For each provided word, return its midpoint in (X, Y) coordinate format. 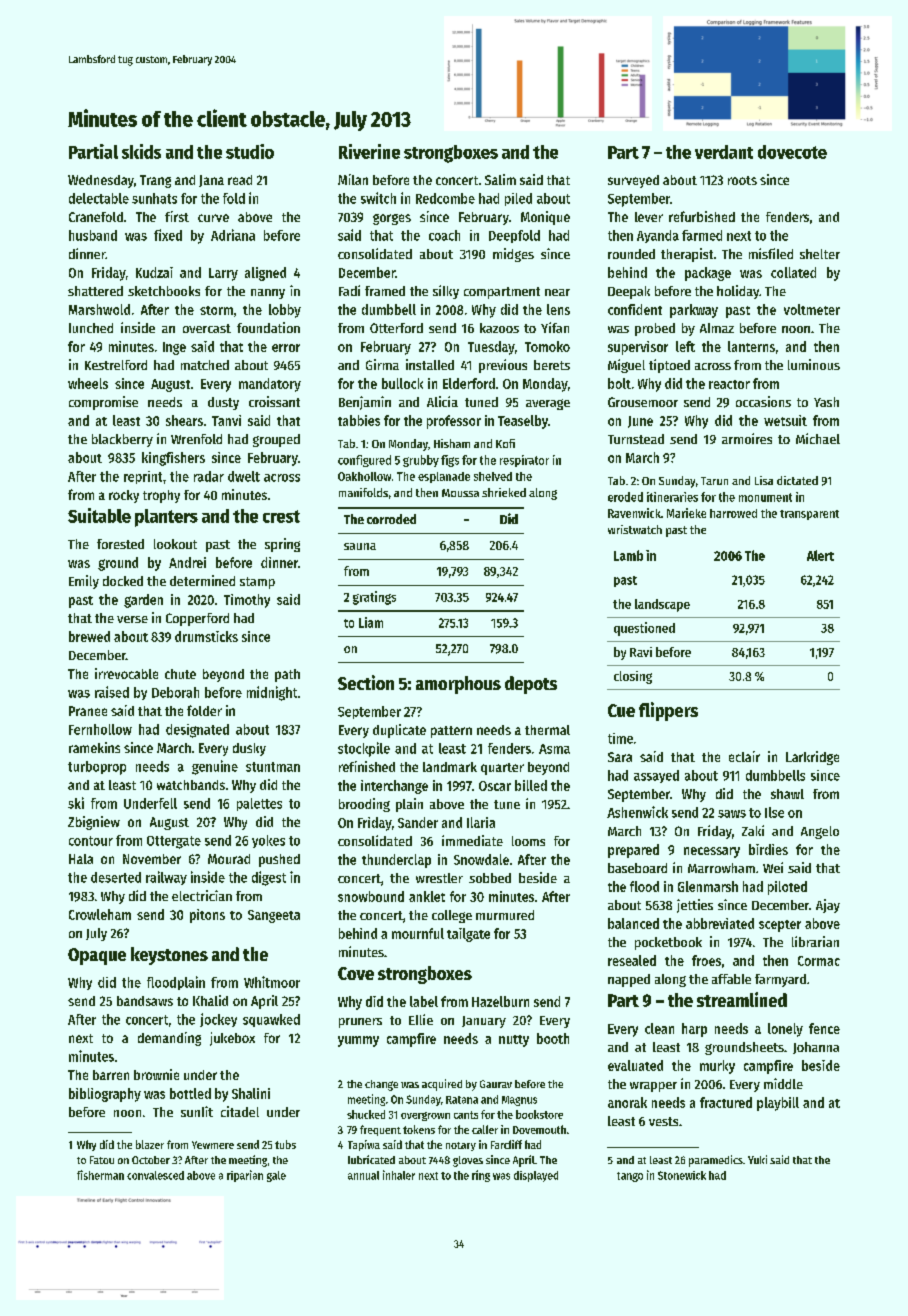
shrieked (504, 492)
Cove (356, 973)
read (240, 180)
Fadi (349, 290)
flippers (668, 711)
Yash (826, 402)
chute (180, 674)
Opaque (97, 956)
